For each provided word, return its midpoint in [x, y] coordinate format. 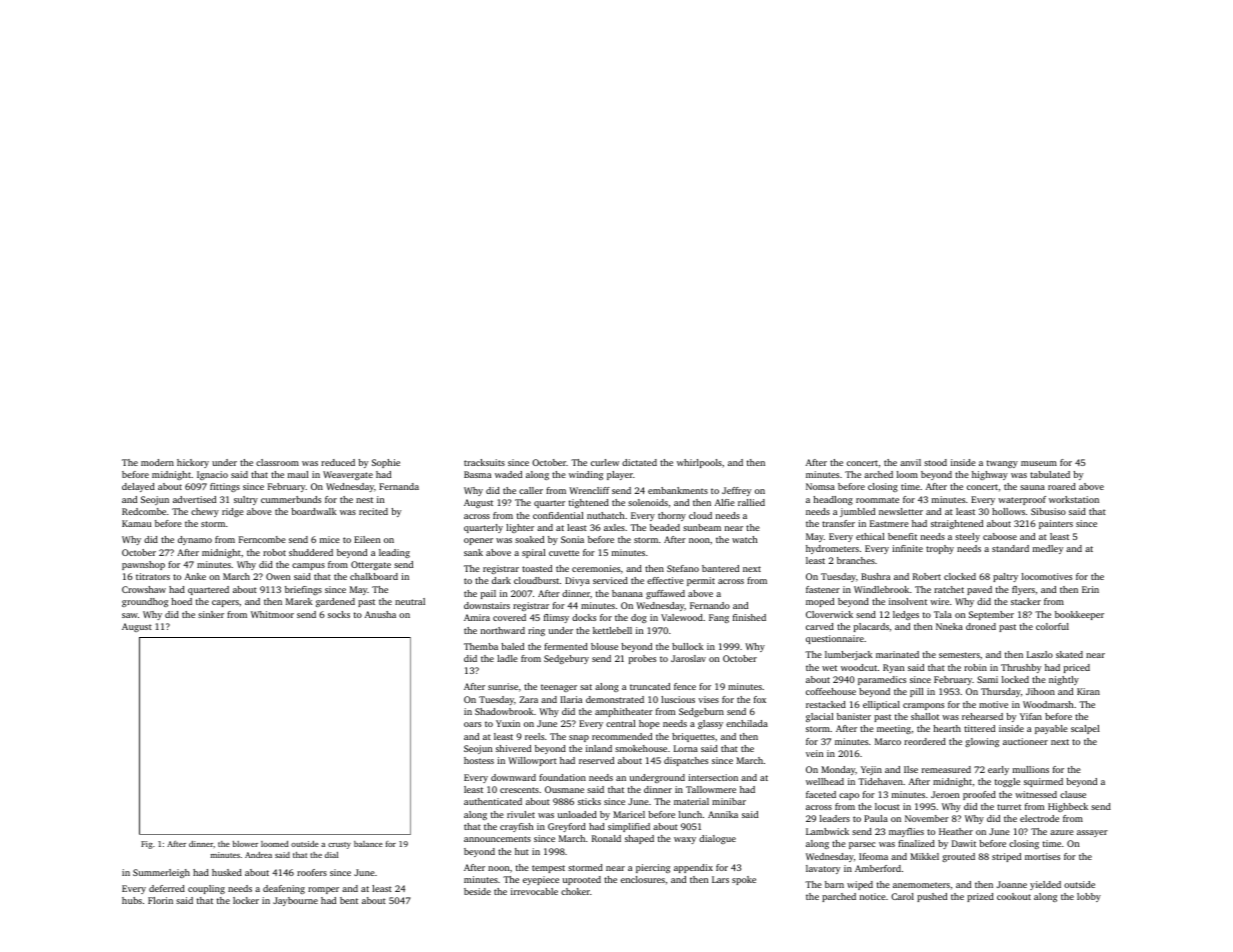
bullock [688, 646]
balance [368, 844]
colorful [1052, 626]
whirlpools [699, 463]
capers [225, 603]
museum [1039, 463]
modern [157, 462]
